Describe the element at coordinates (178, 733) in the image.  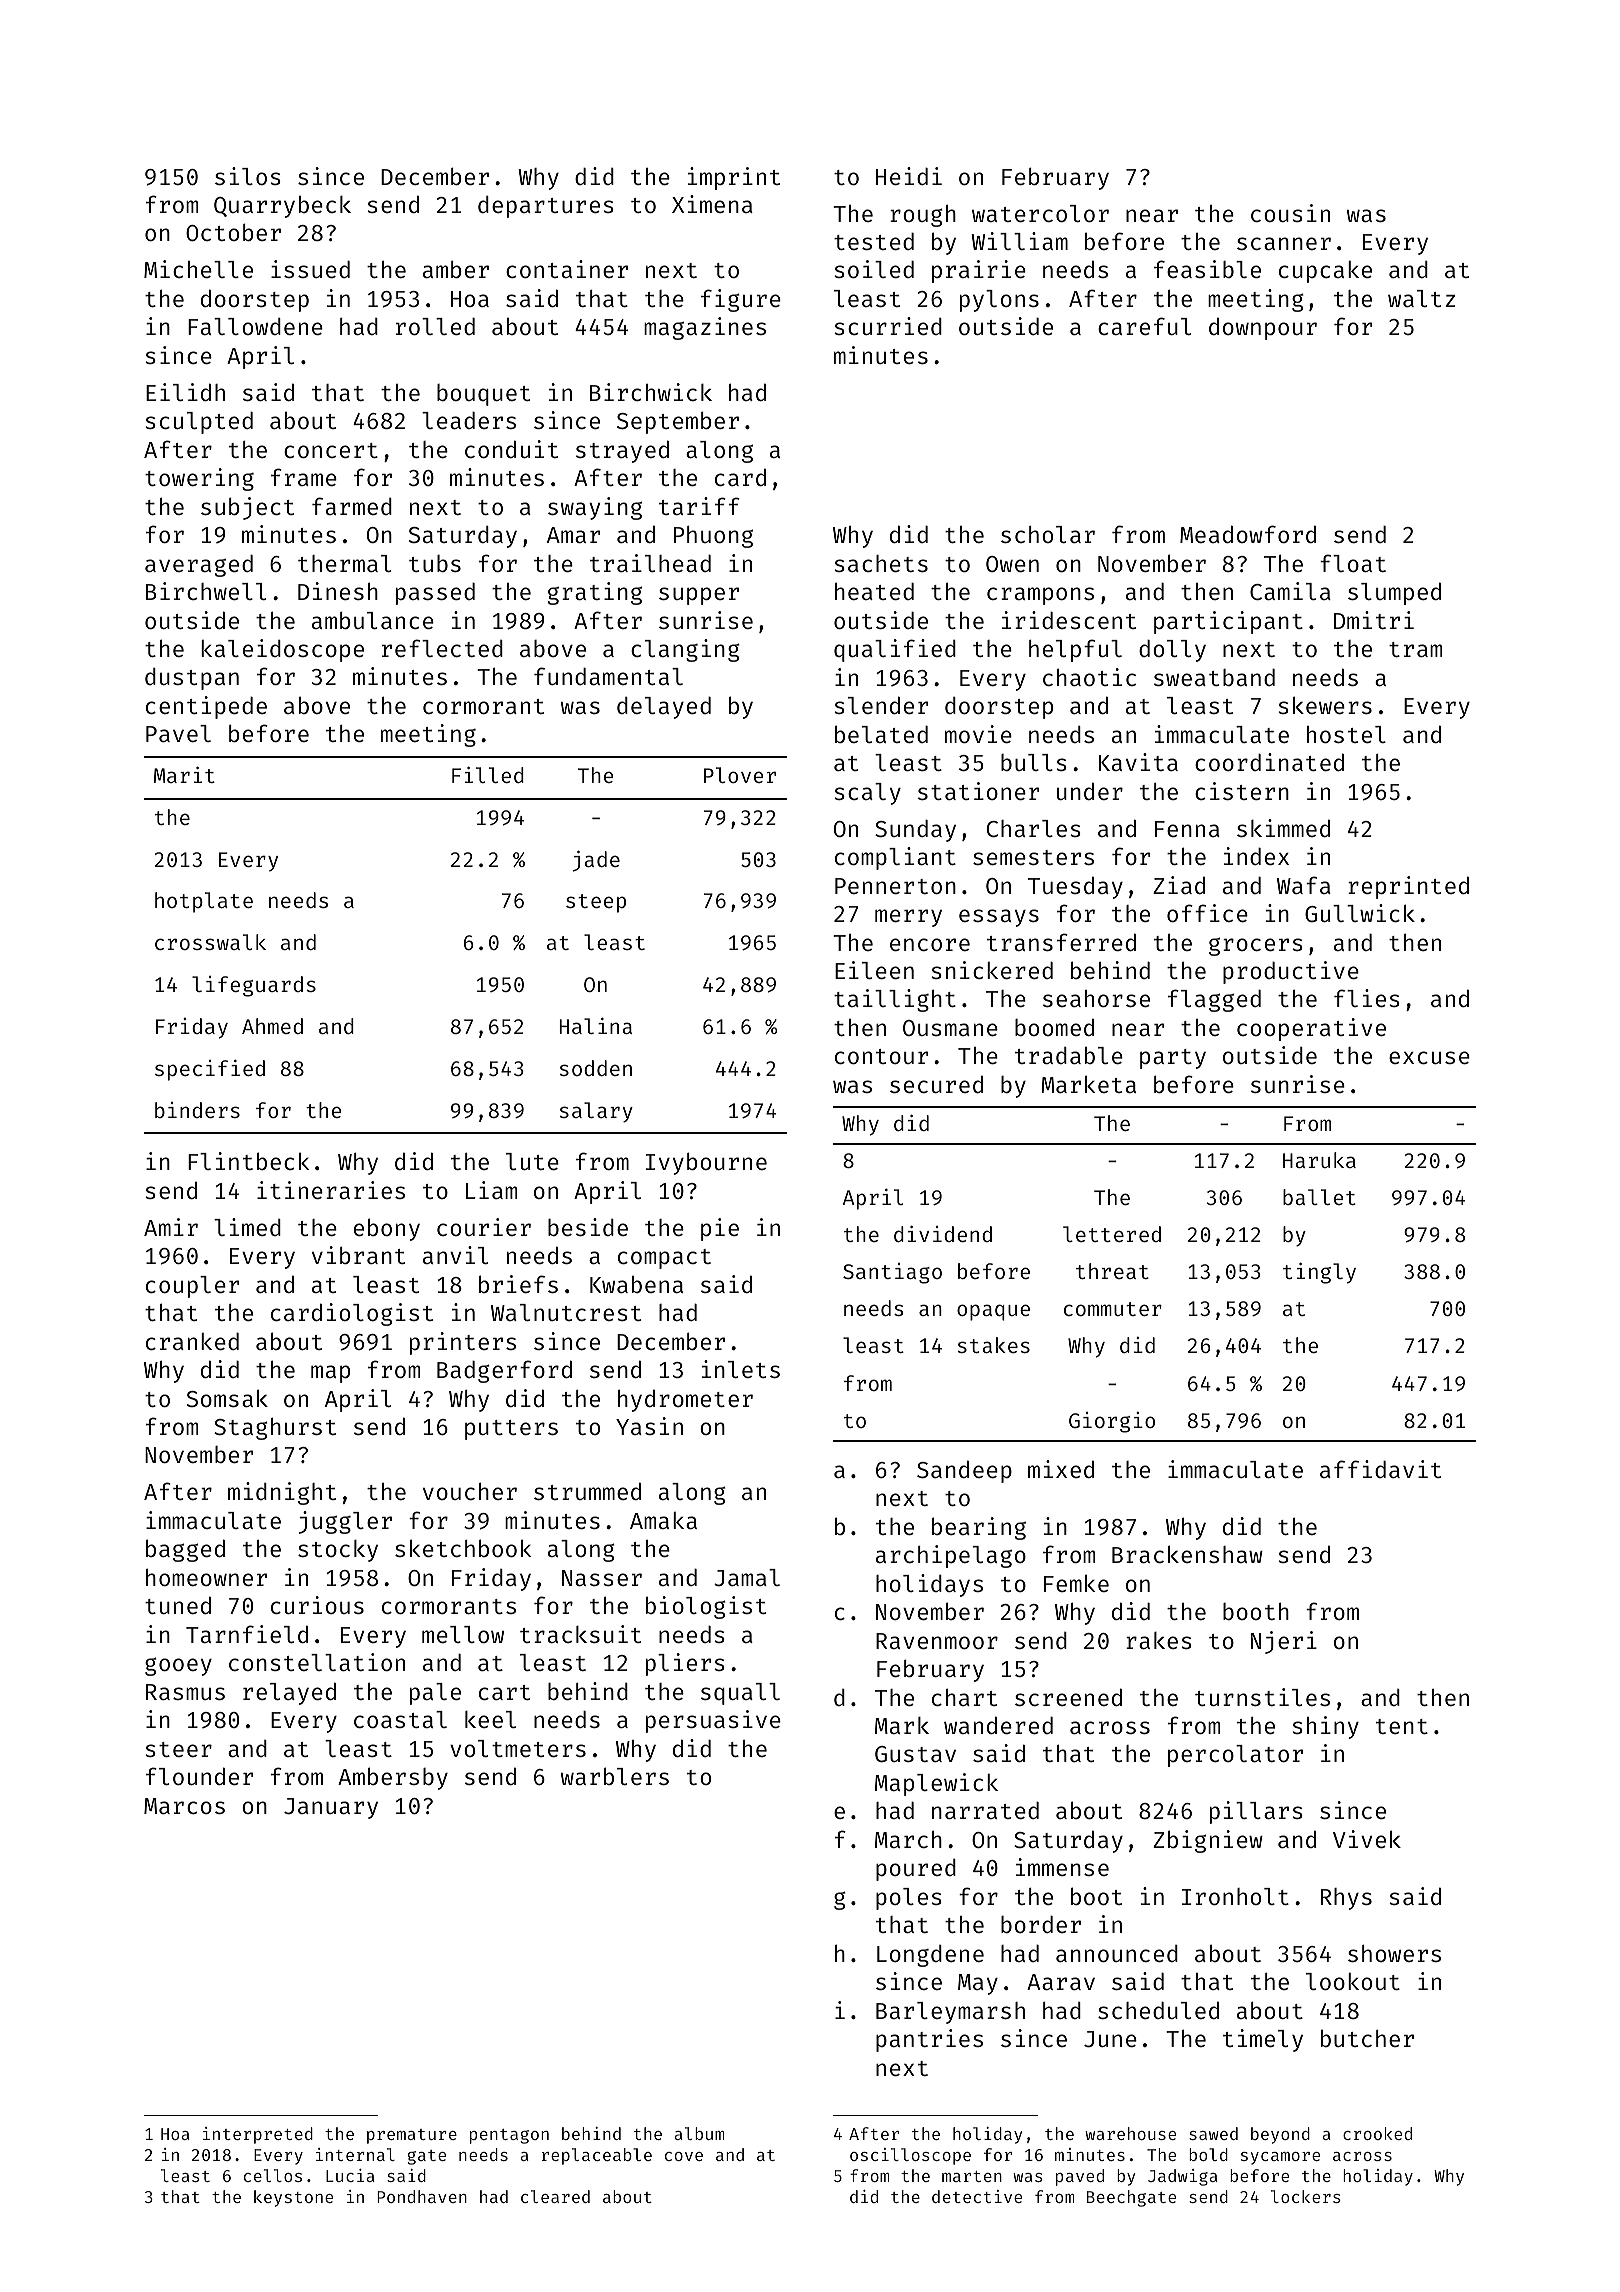
I see `Pavel` at that location.
